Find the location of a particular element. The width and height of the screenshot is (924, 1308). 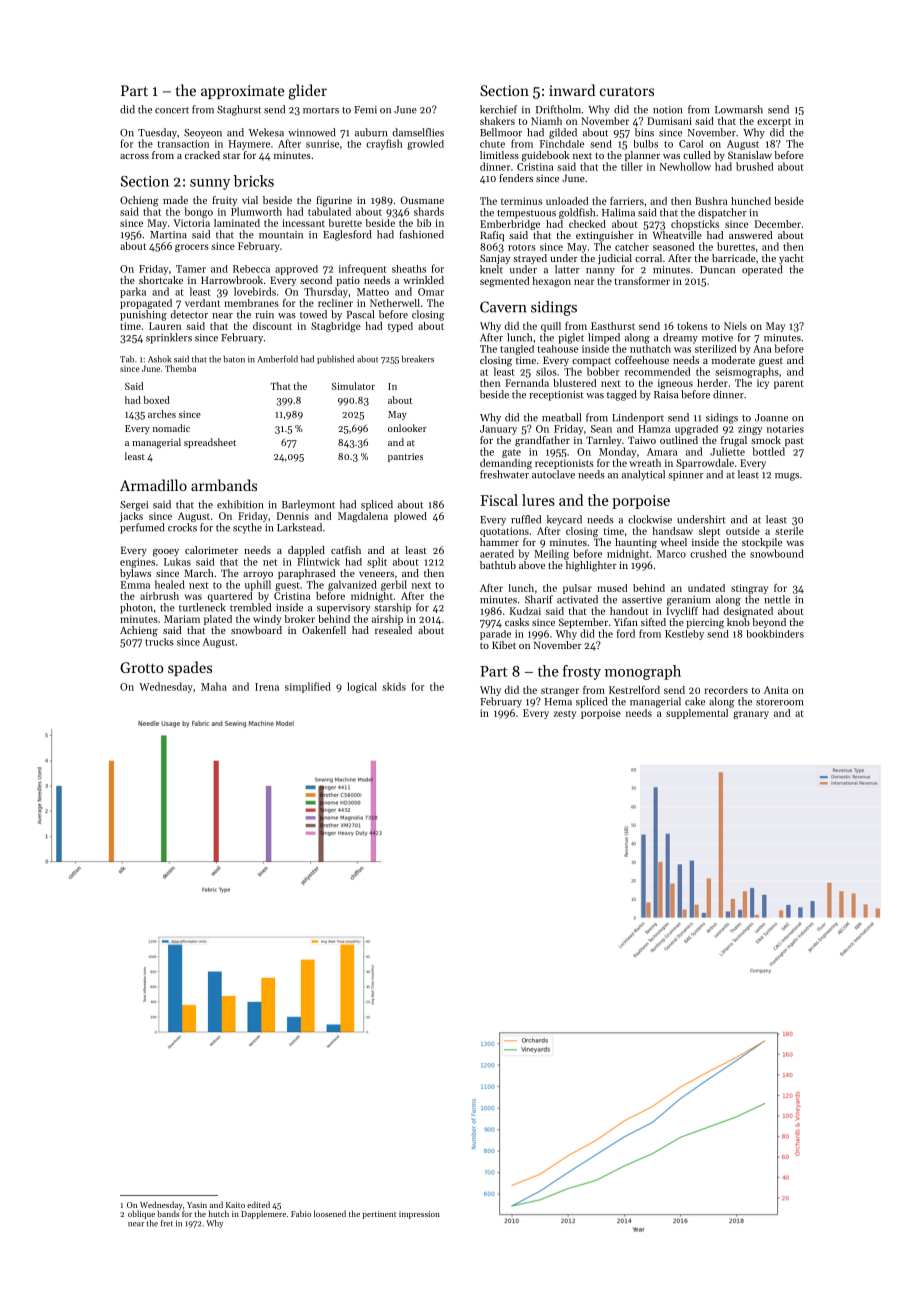

inward is located at coordinates (572, 90).
